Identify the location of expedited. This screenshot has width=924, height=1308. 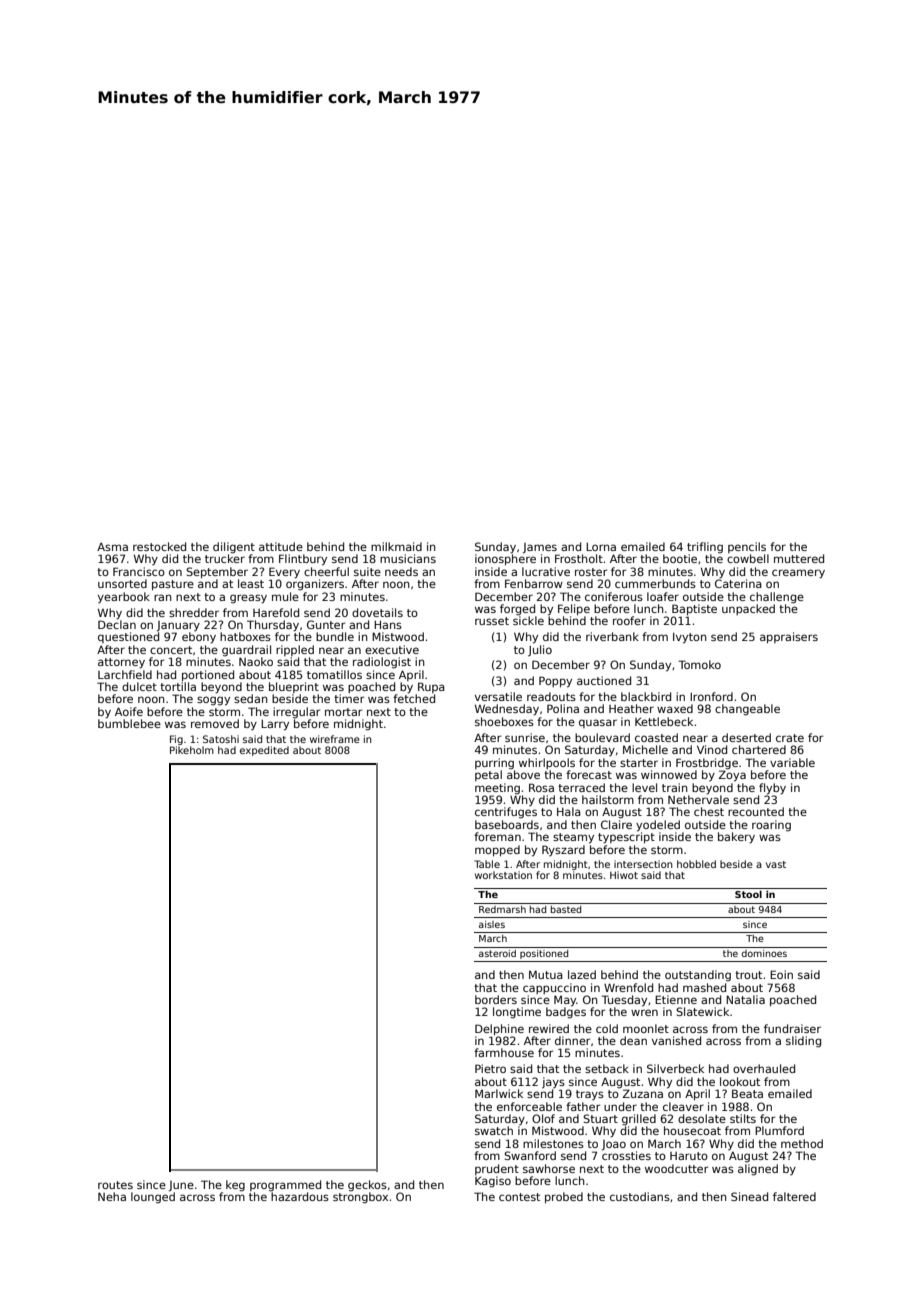
(264, 751).
